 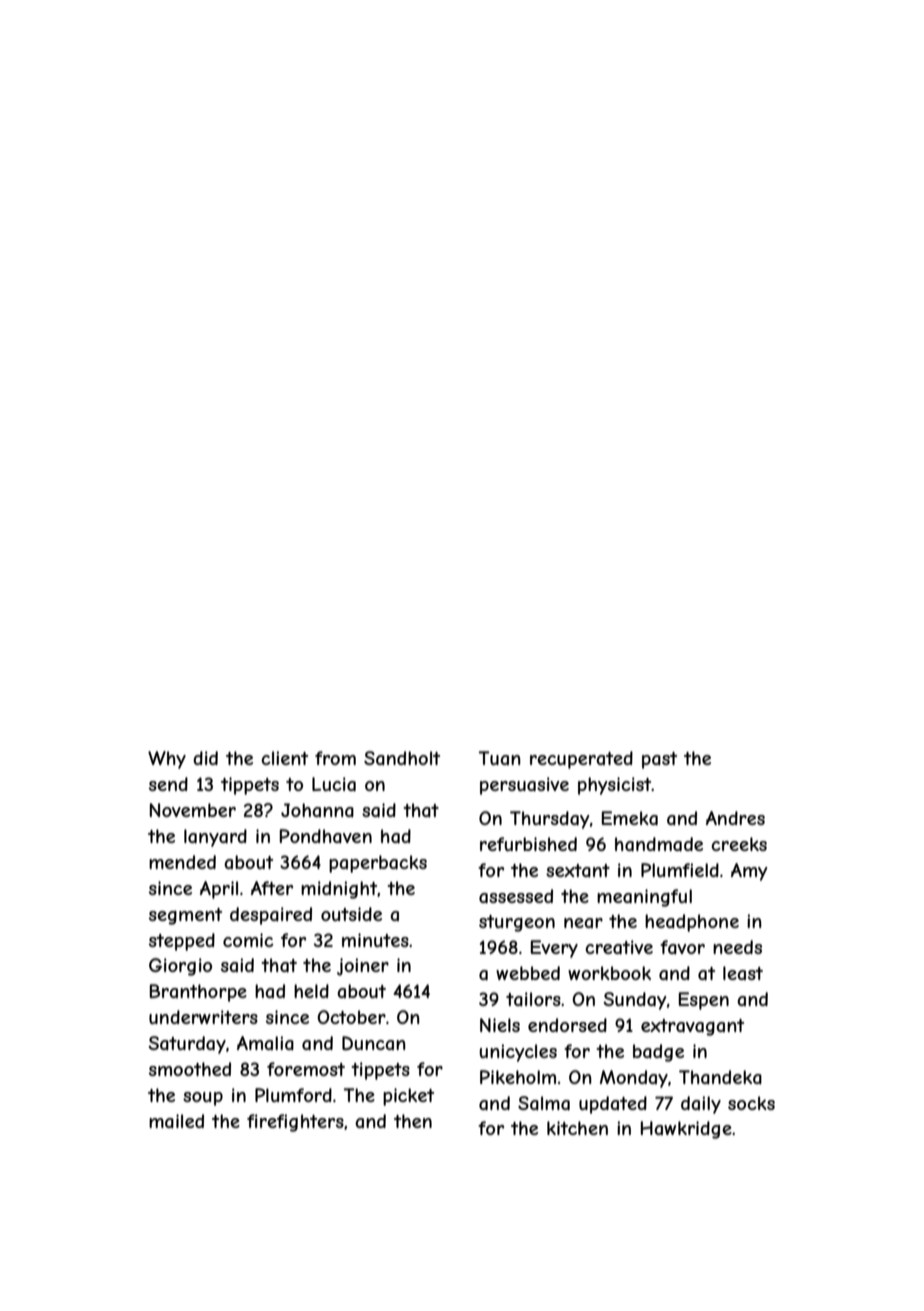 What do you see at coordinates (680, 870) in the screenshot?
I see `Plumfield` at bounding box center [680, 870].
